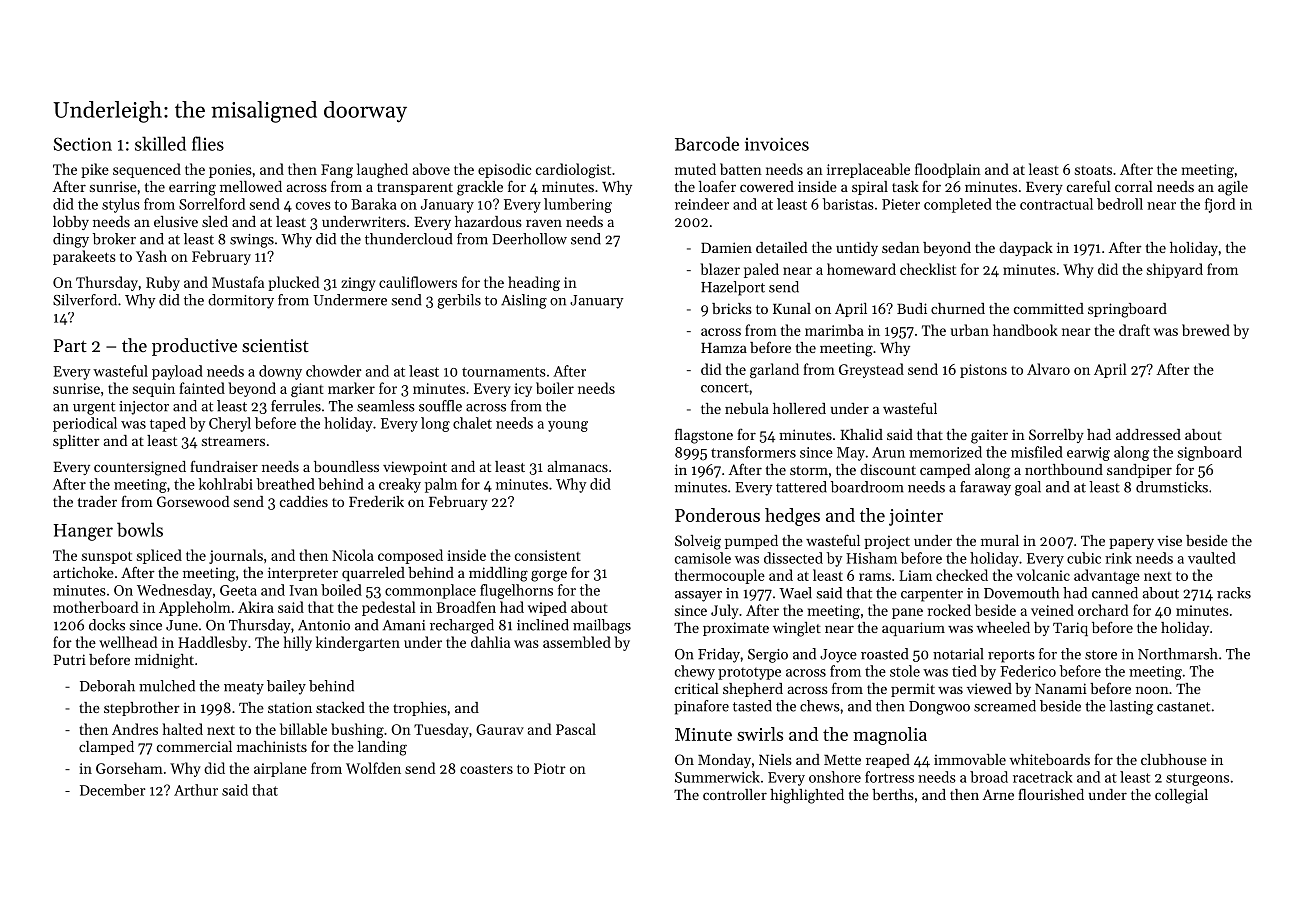  What do you see at coordinates (1181, 796) in the screenshot?
I see `collegial` at bounding box center [1181, 796].
